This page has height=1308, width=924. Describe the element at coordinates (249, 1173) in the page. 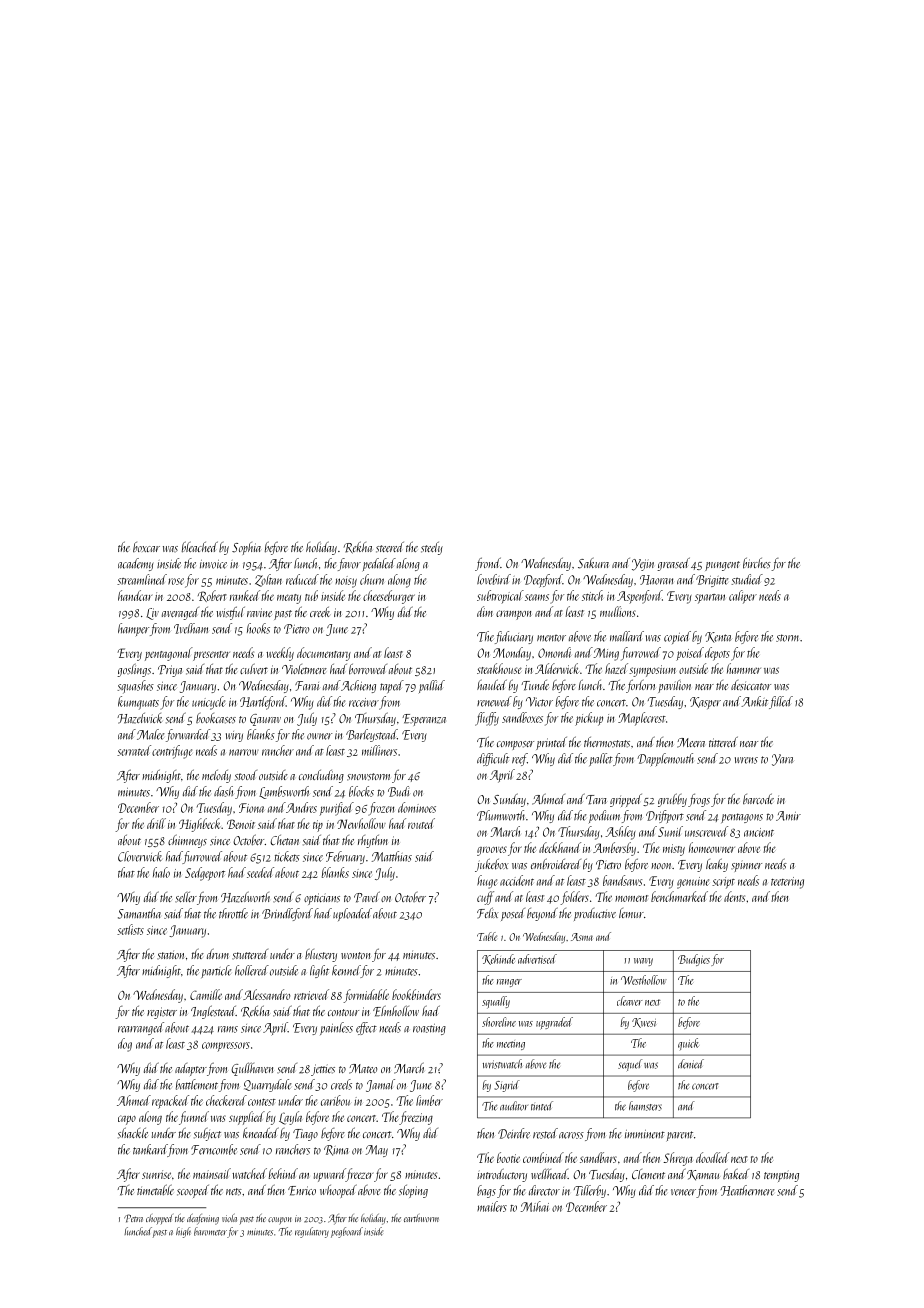

I see `watched` at that location.
